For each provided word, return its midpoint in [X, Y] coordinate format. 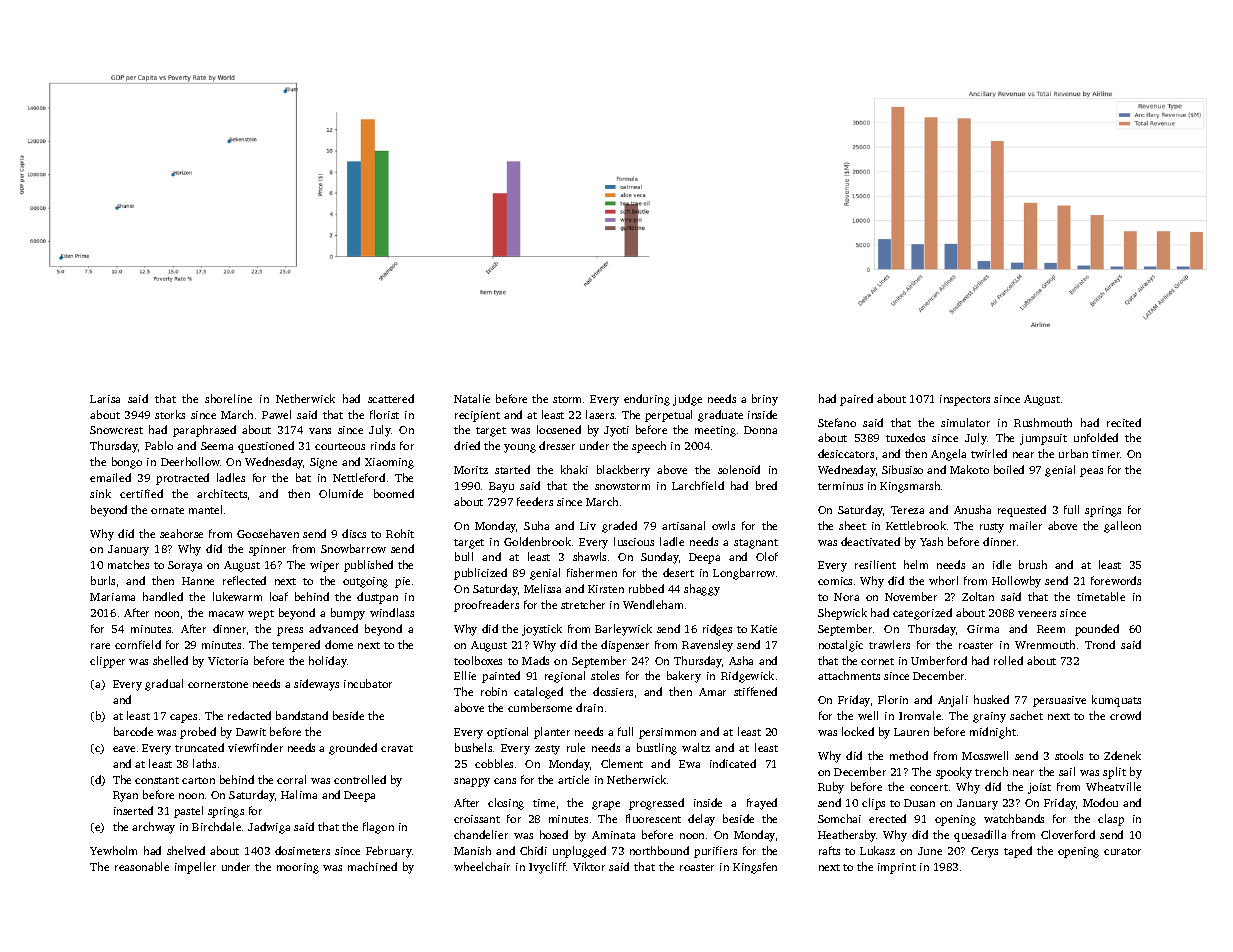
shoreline [228, 398]
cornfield [138, 644]
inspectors [965, 400]
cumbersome [540, 707]
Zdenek [1122, 755]
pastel [188, 812]
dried [467, 445]
